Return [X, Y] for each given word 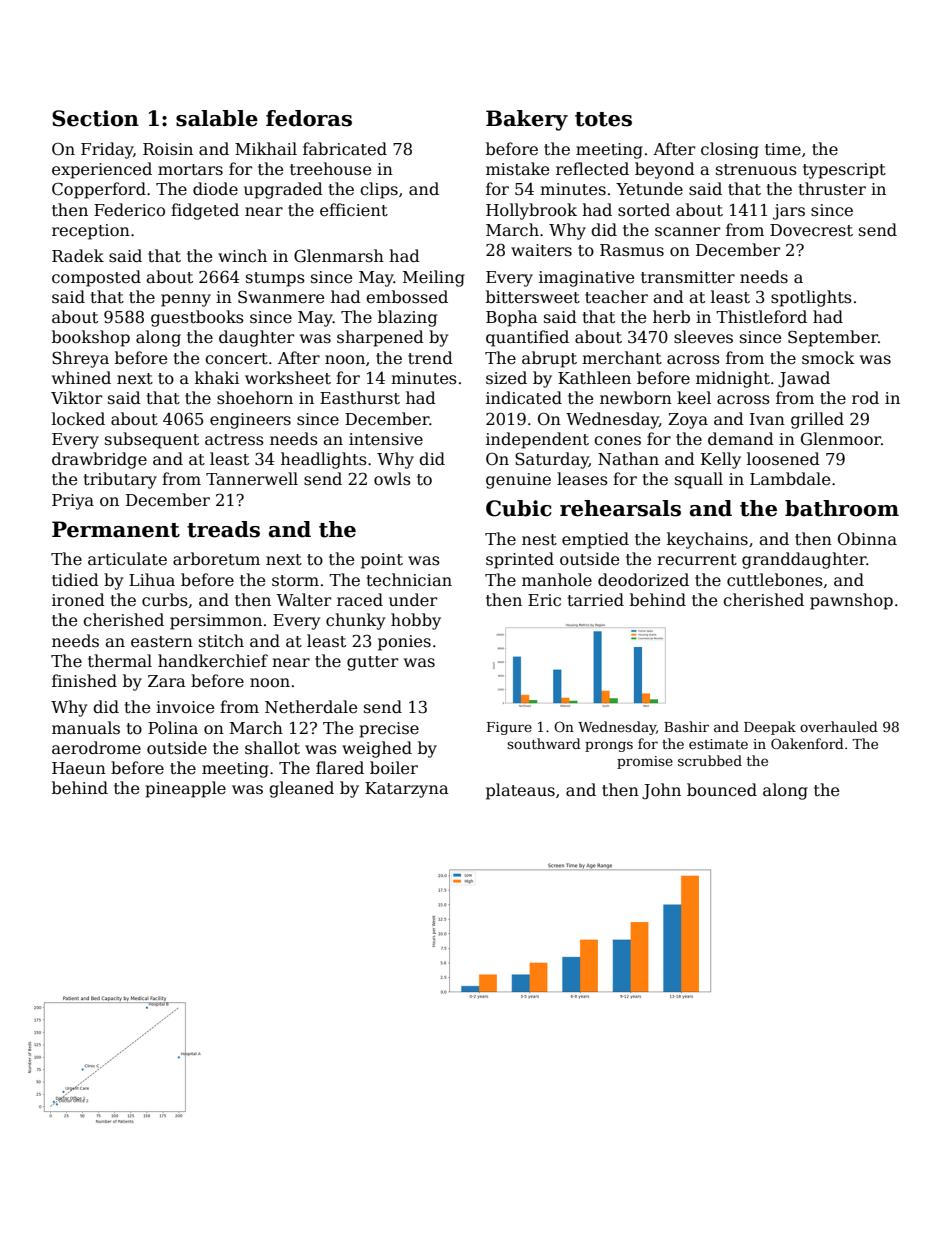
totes [603, 119]
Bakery [527, 120]
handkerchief [213, 661]
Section [95, 118]
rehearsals [620, 508]
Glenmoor [841, 438]
